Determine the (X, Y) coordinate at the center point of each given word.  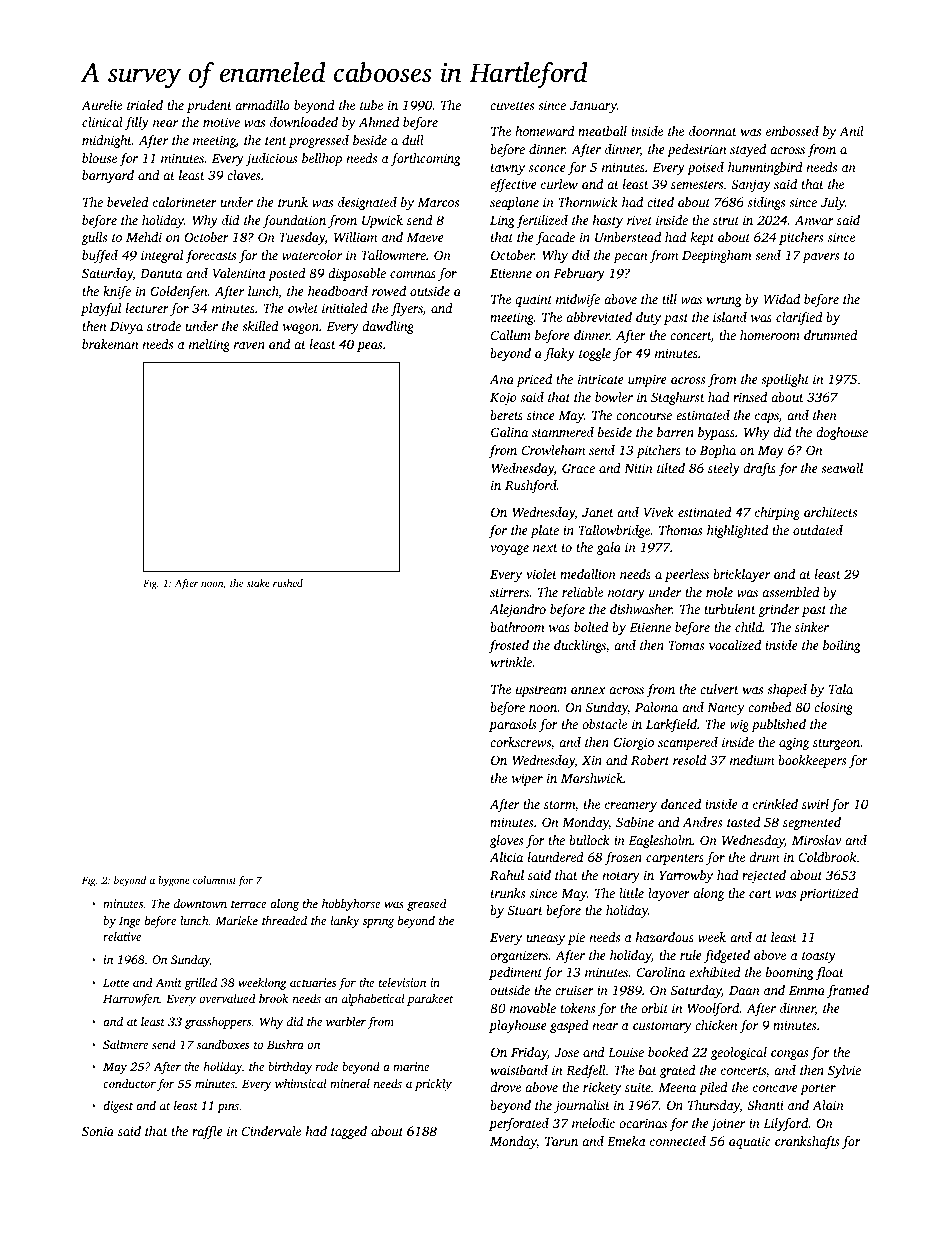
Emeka (626, 1141)
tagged (349, 1132)
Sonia (98, 1131)
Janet (598, 512)
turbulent (730, 609)
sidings (766, 203)
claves (244, 175)
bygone (174, 881)
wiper (527, 779)
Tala (841, 689)
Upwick (382, 221)
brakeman (110, 344)
